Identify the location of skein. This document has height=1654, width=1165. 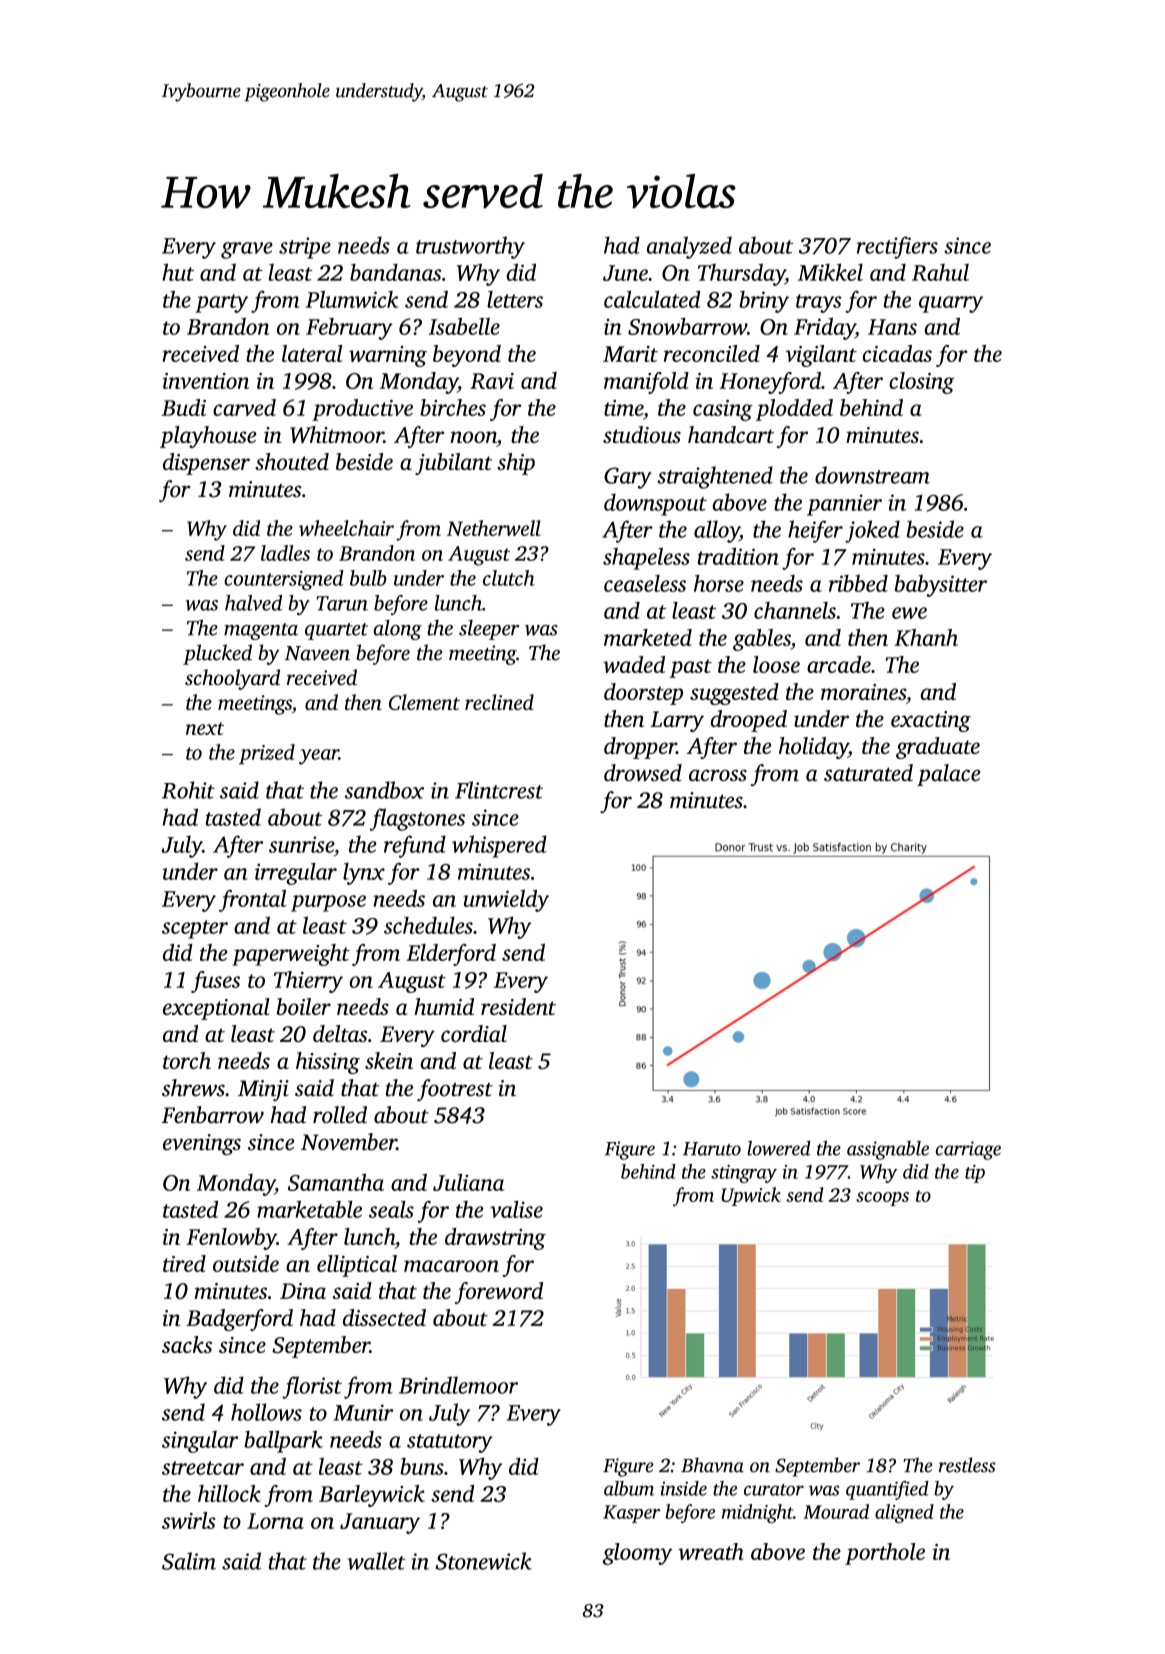
(389, 1060).
